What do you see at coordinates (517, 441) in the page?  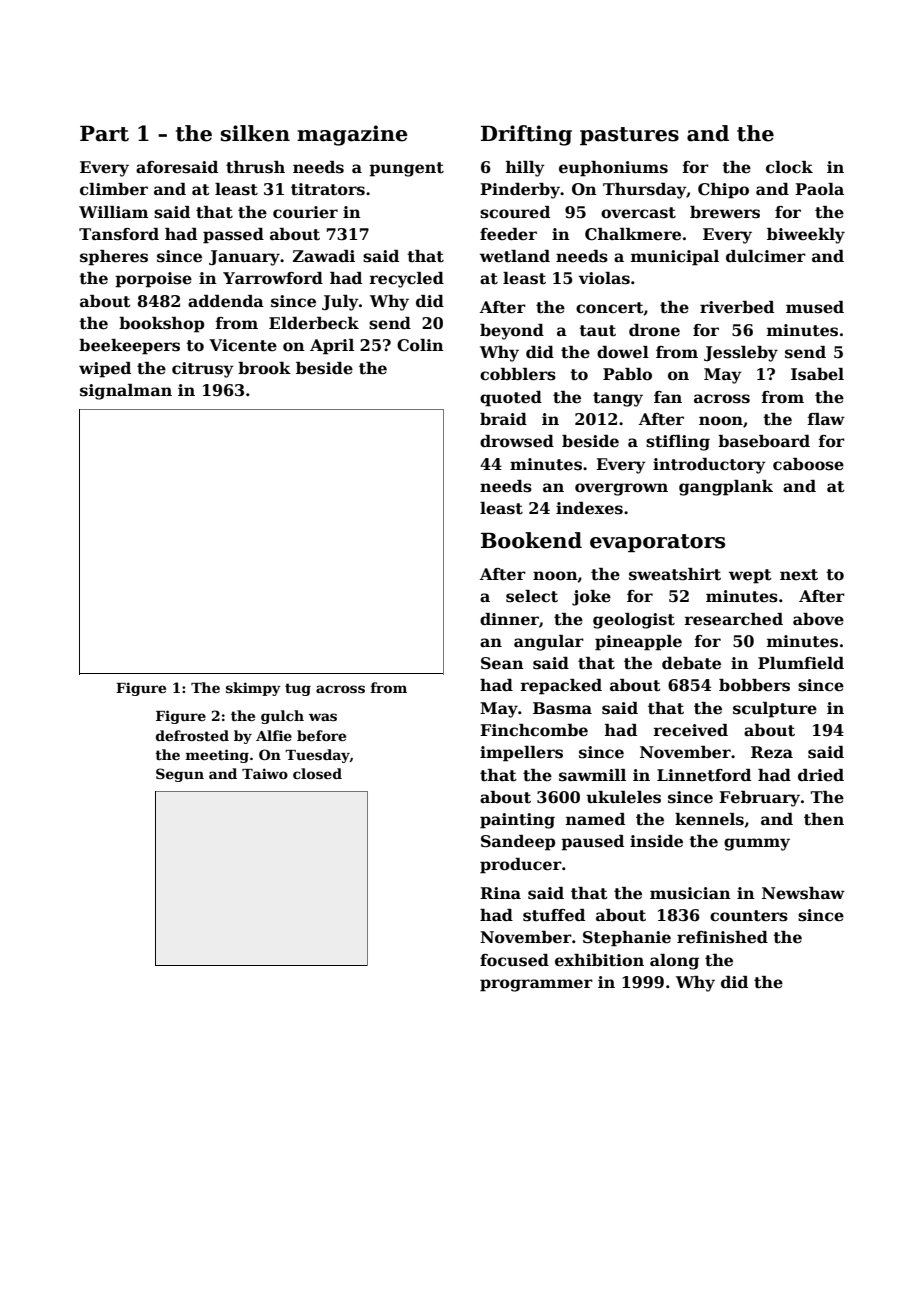 I see `drowsed` at bounding box center [517, 441].
